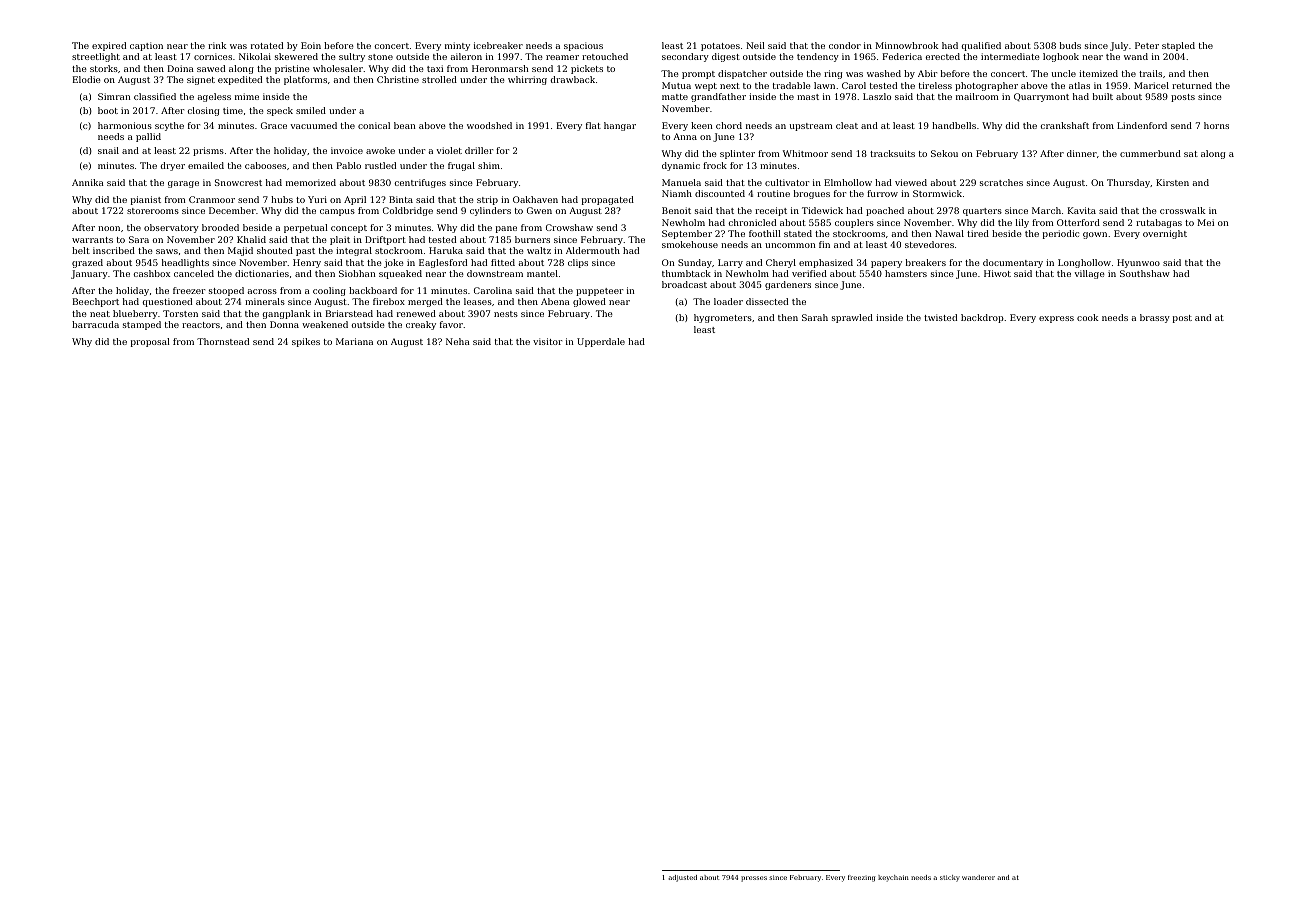  I want to click on perpetual, so click(306, 228).
